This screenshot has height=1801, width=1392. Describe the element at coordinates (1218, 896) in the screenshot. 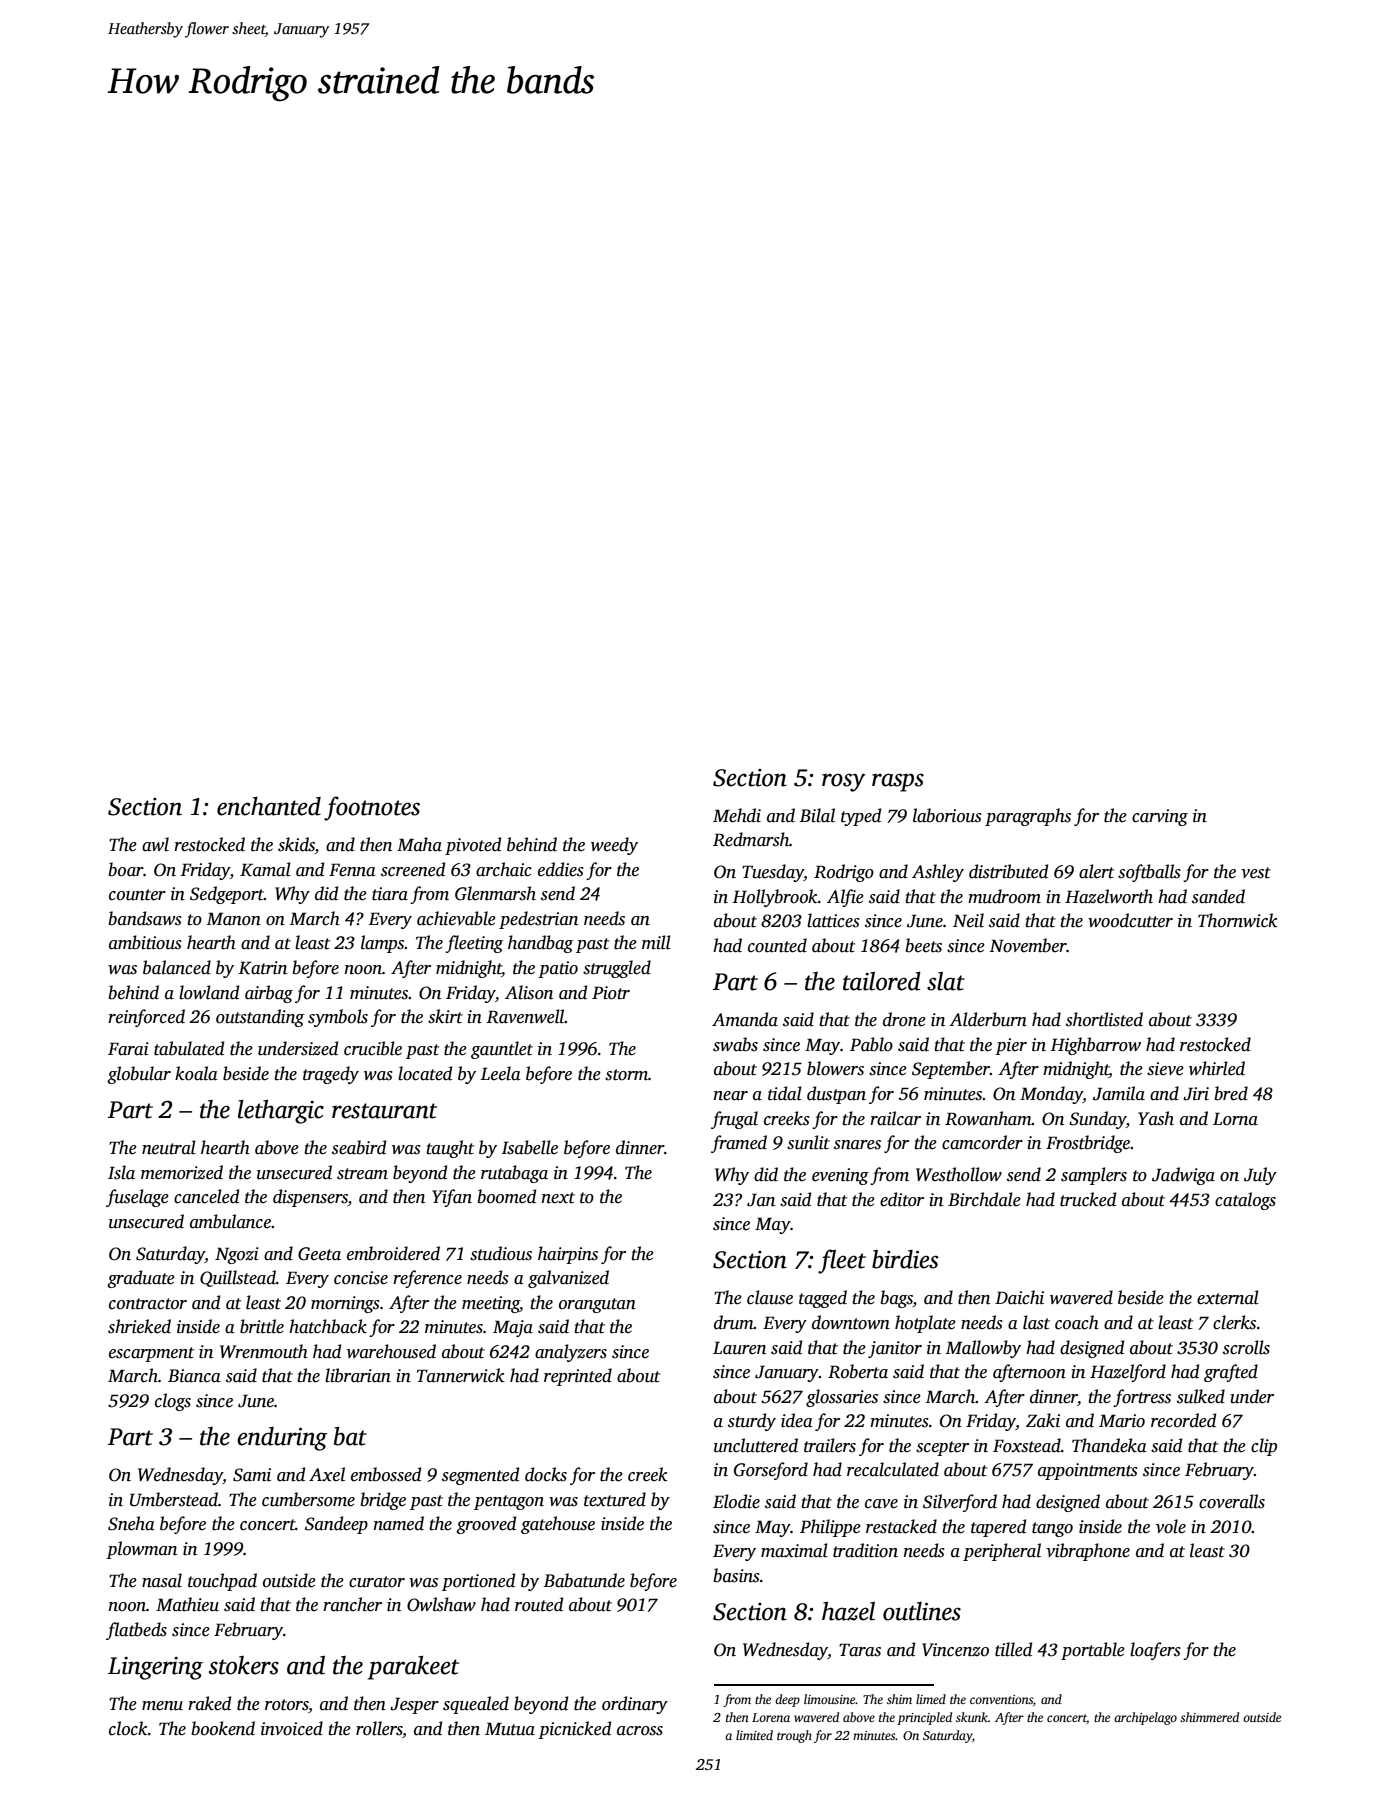

I see `sanded` at that location.
